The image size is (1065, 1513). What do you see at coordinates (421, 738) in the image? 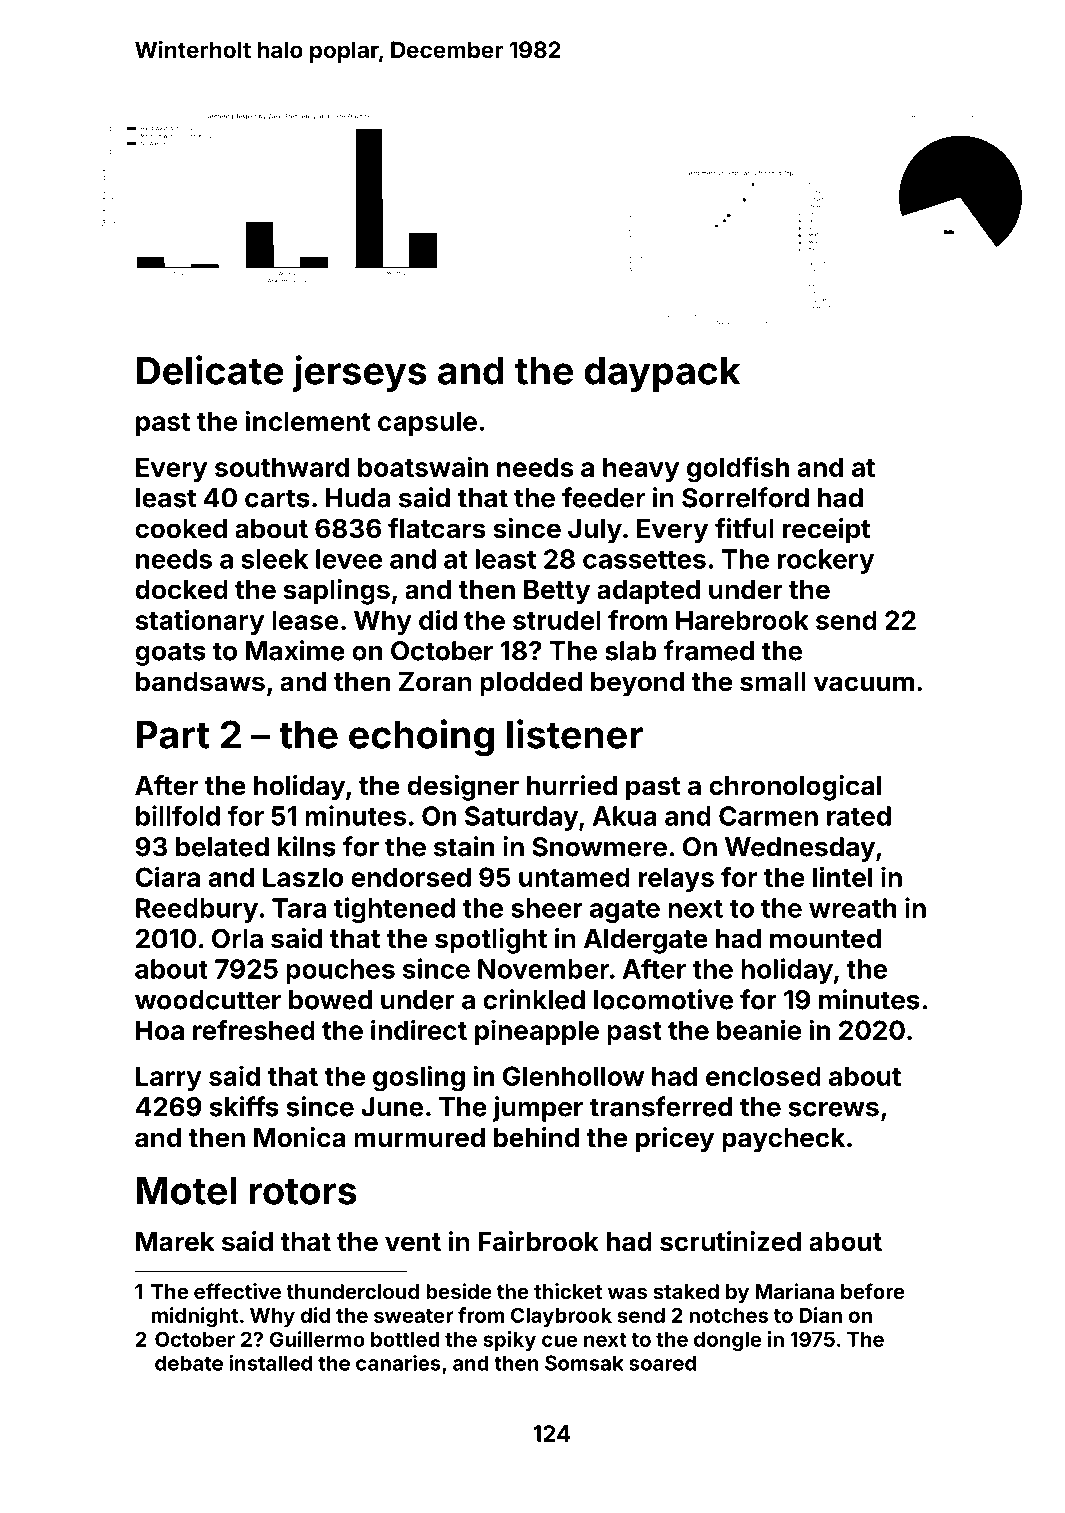
I see `echoing` at bounding box center [421, 738].
